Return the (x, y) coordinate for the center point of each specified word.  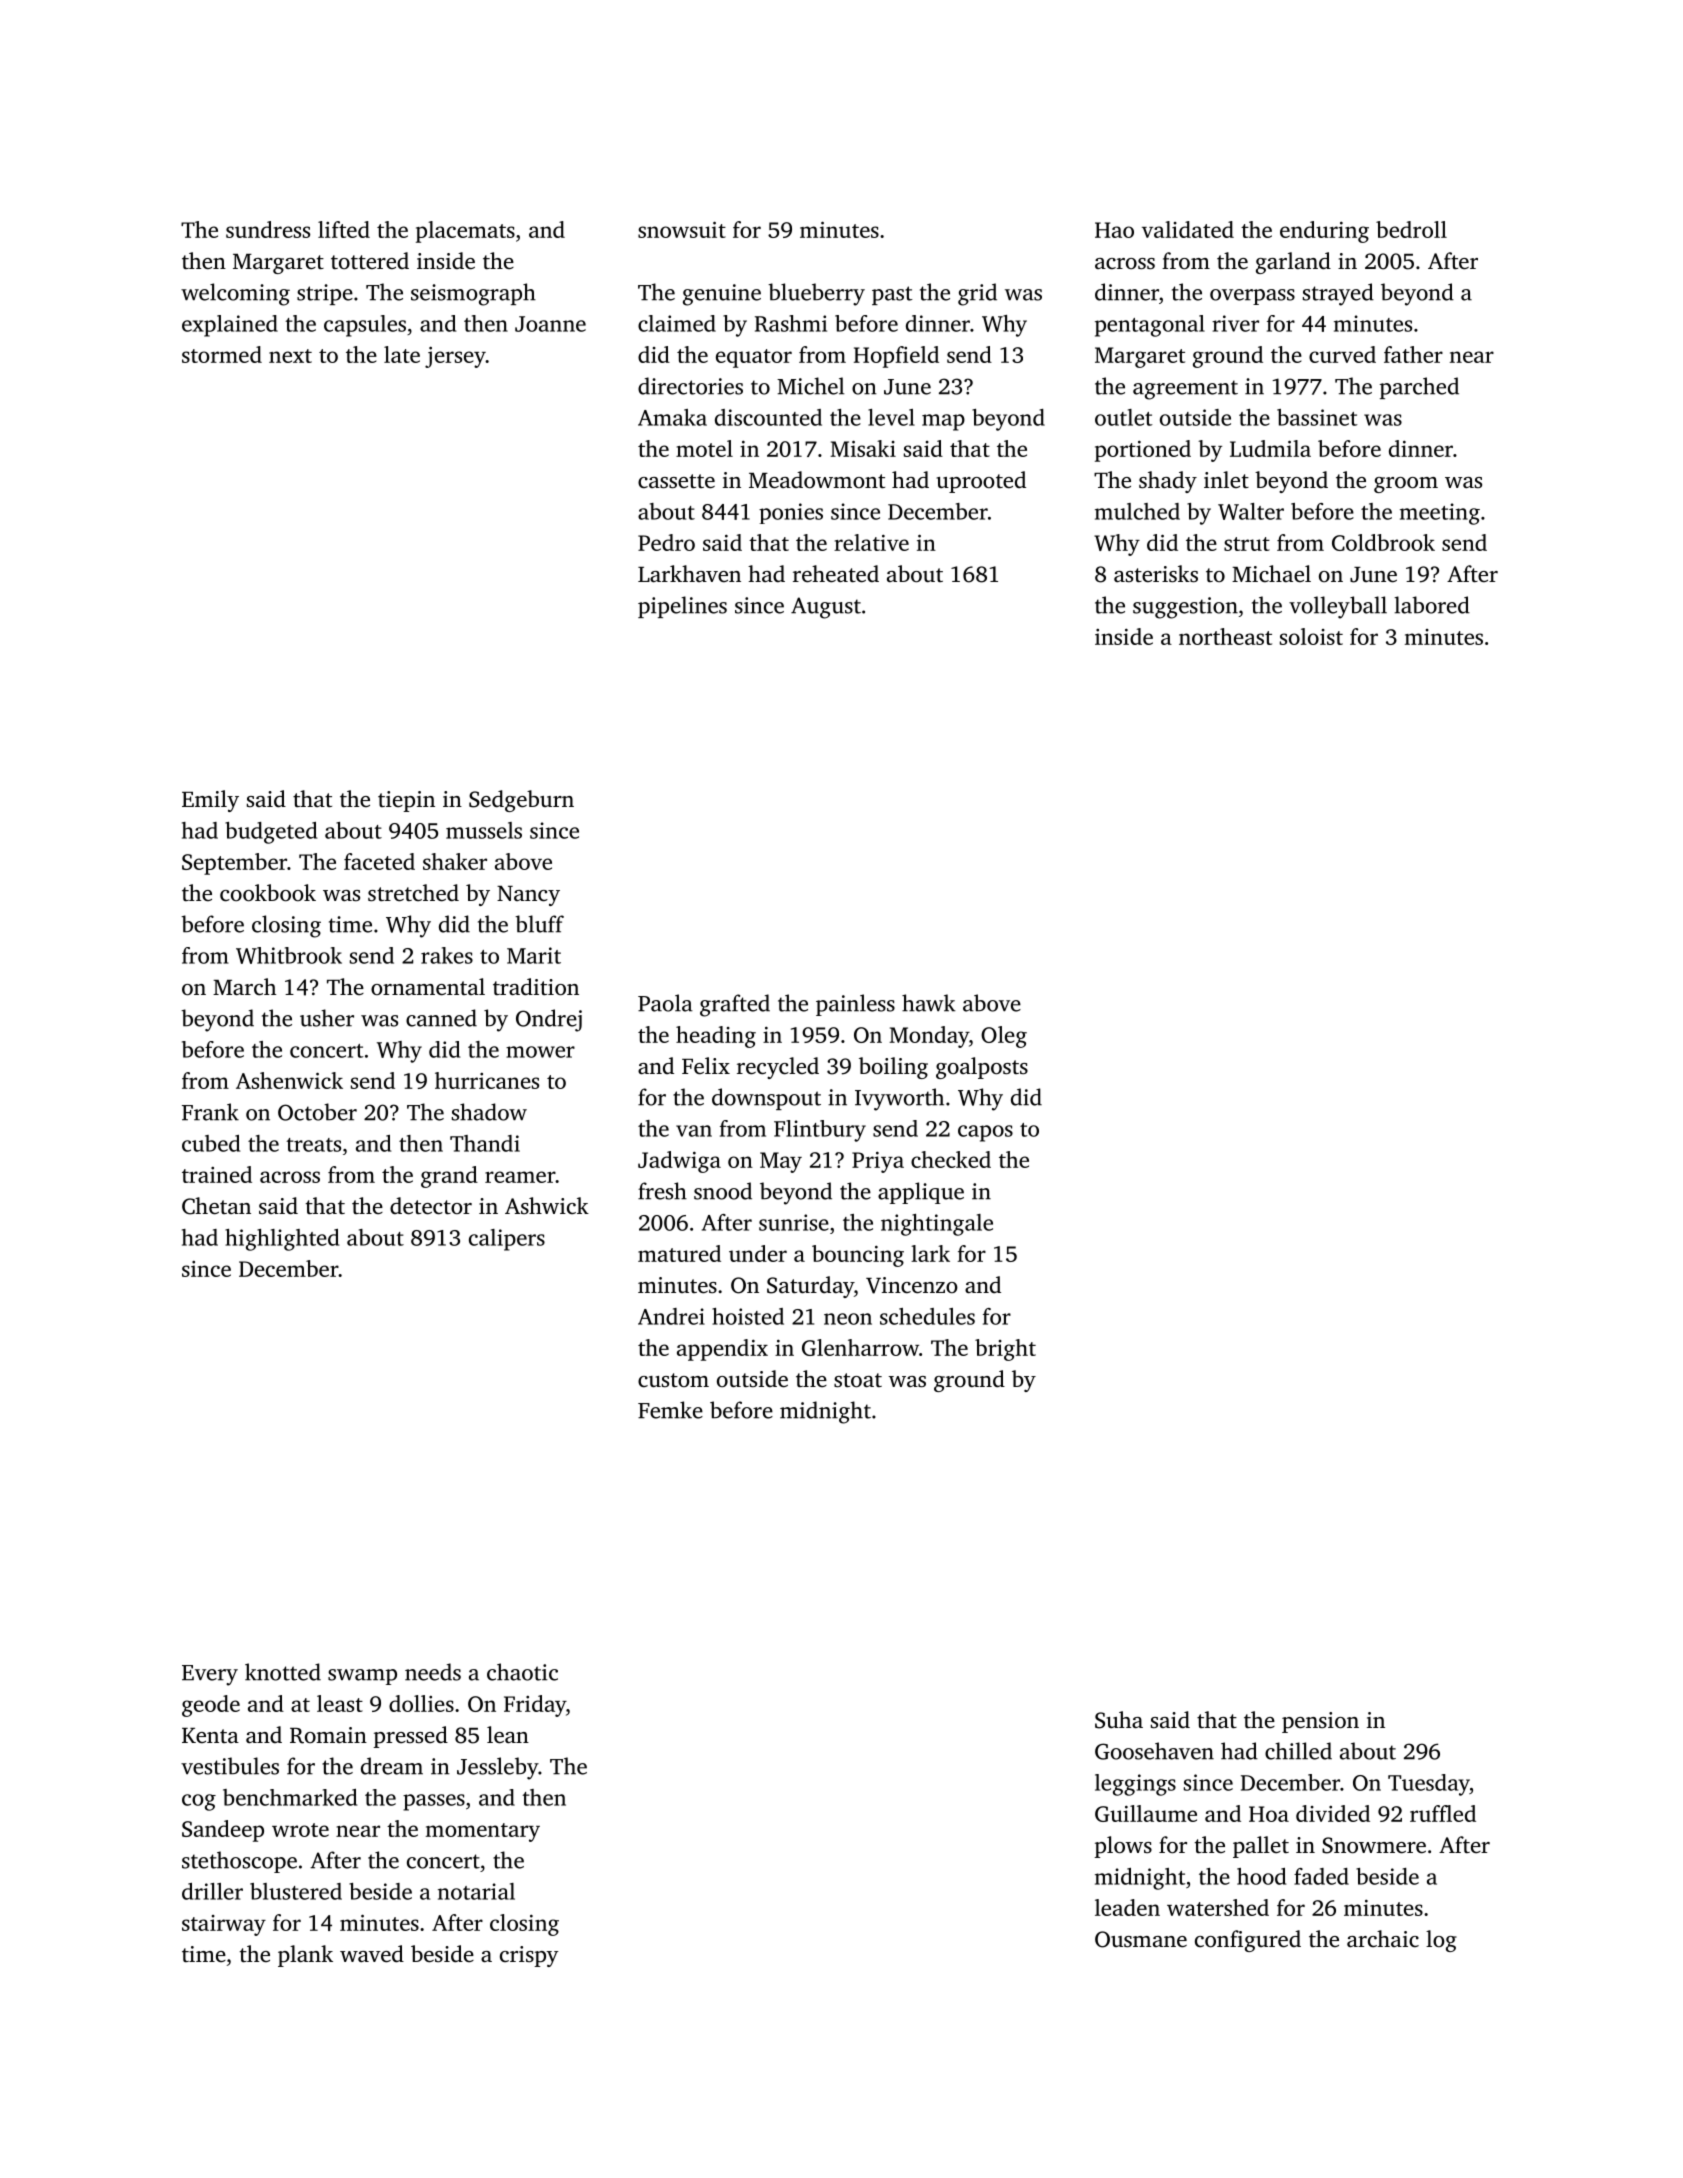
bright (1005, 1350)
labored (1432, 605)
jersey (455, 357)
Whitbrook (289, 955)
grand (449, 1177)
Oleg (1004, 1037)
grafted (735, 1005)
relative (871, 542)
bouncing (858, 1256)
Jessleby (497, 1768)
